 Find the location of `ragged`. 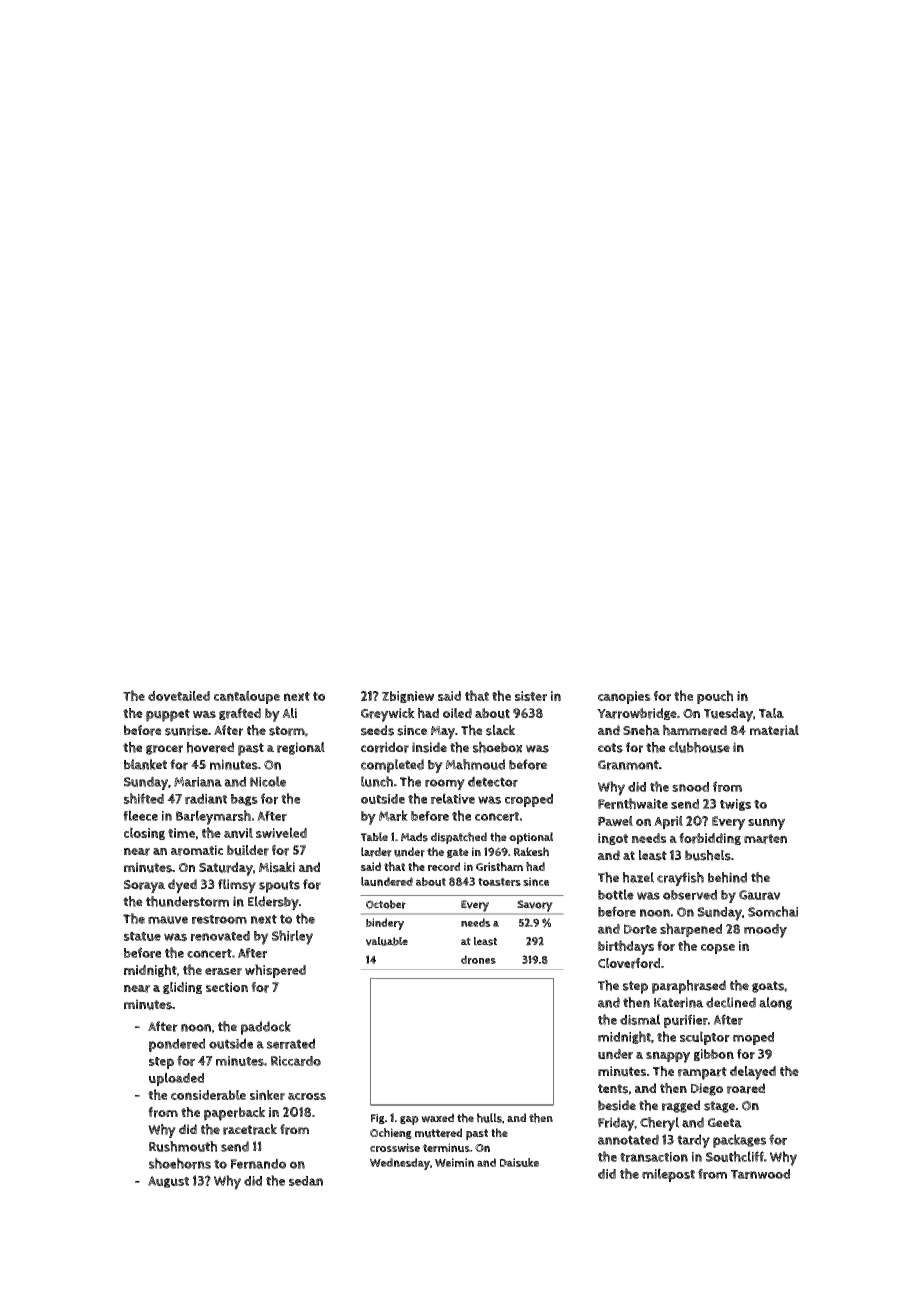

ragged is located at coordinates (681, 1106).
